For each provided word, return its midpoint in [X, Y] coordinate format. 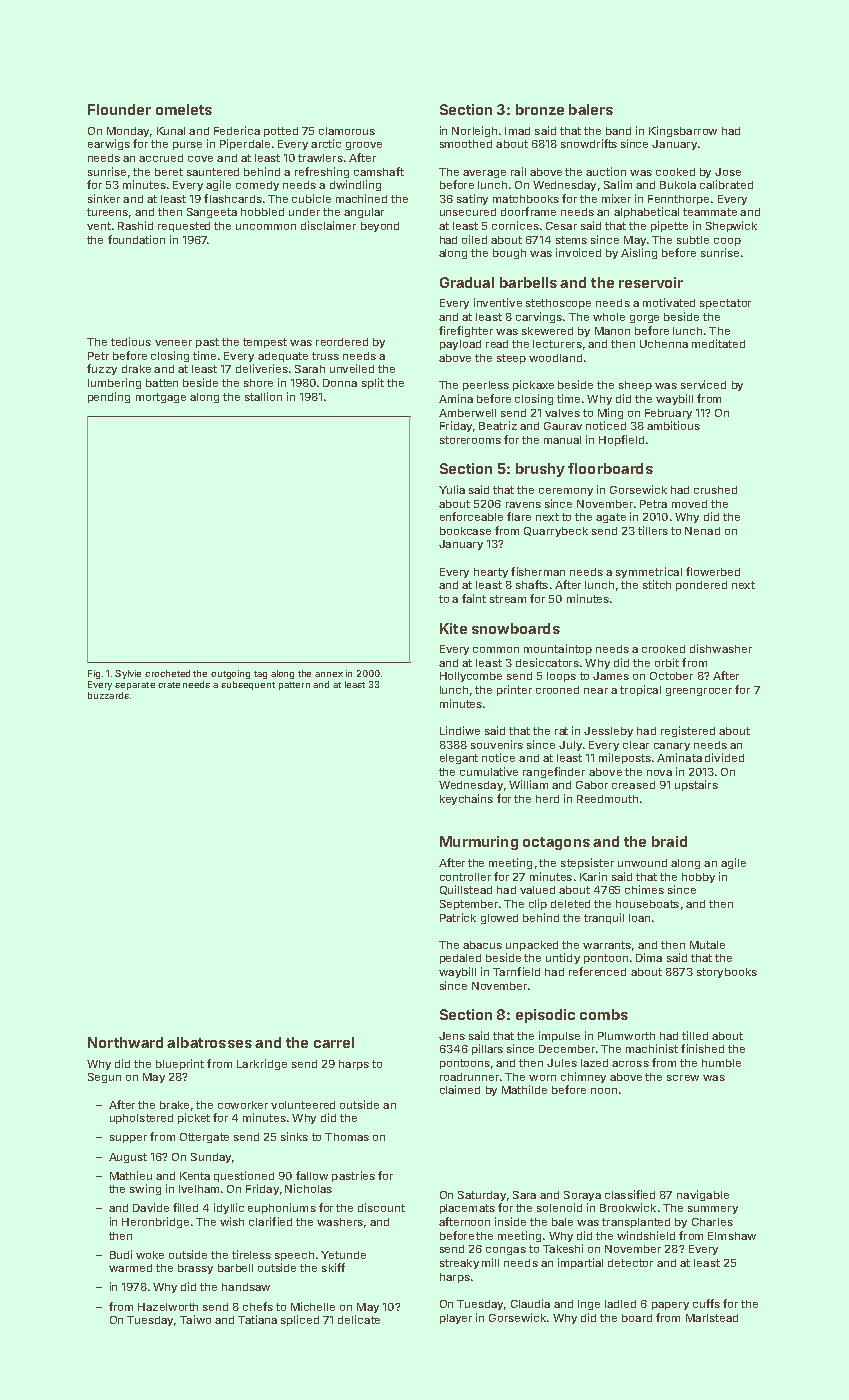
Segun [104, 1078]
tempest [265, 343]
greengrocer [699, 692]
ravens [523, 505]
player [456, 1319]
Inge [589, 1305]
